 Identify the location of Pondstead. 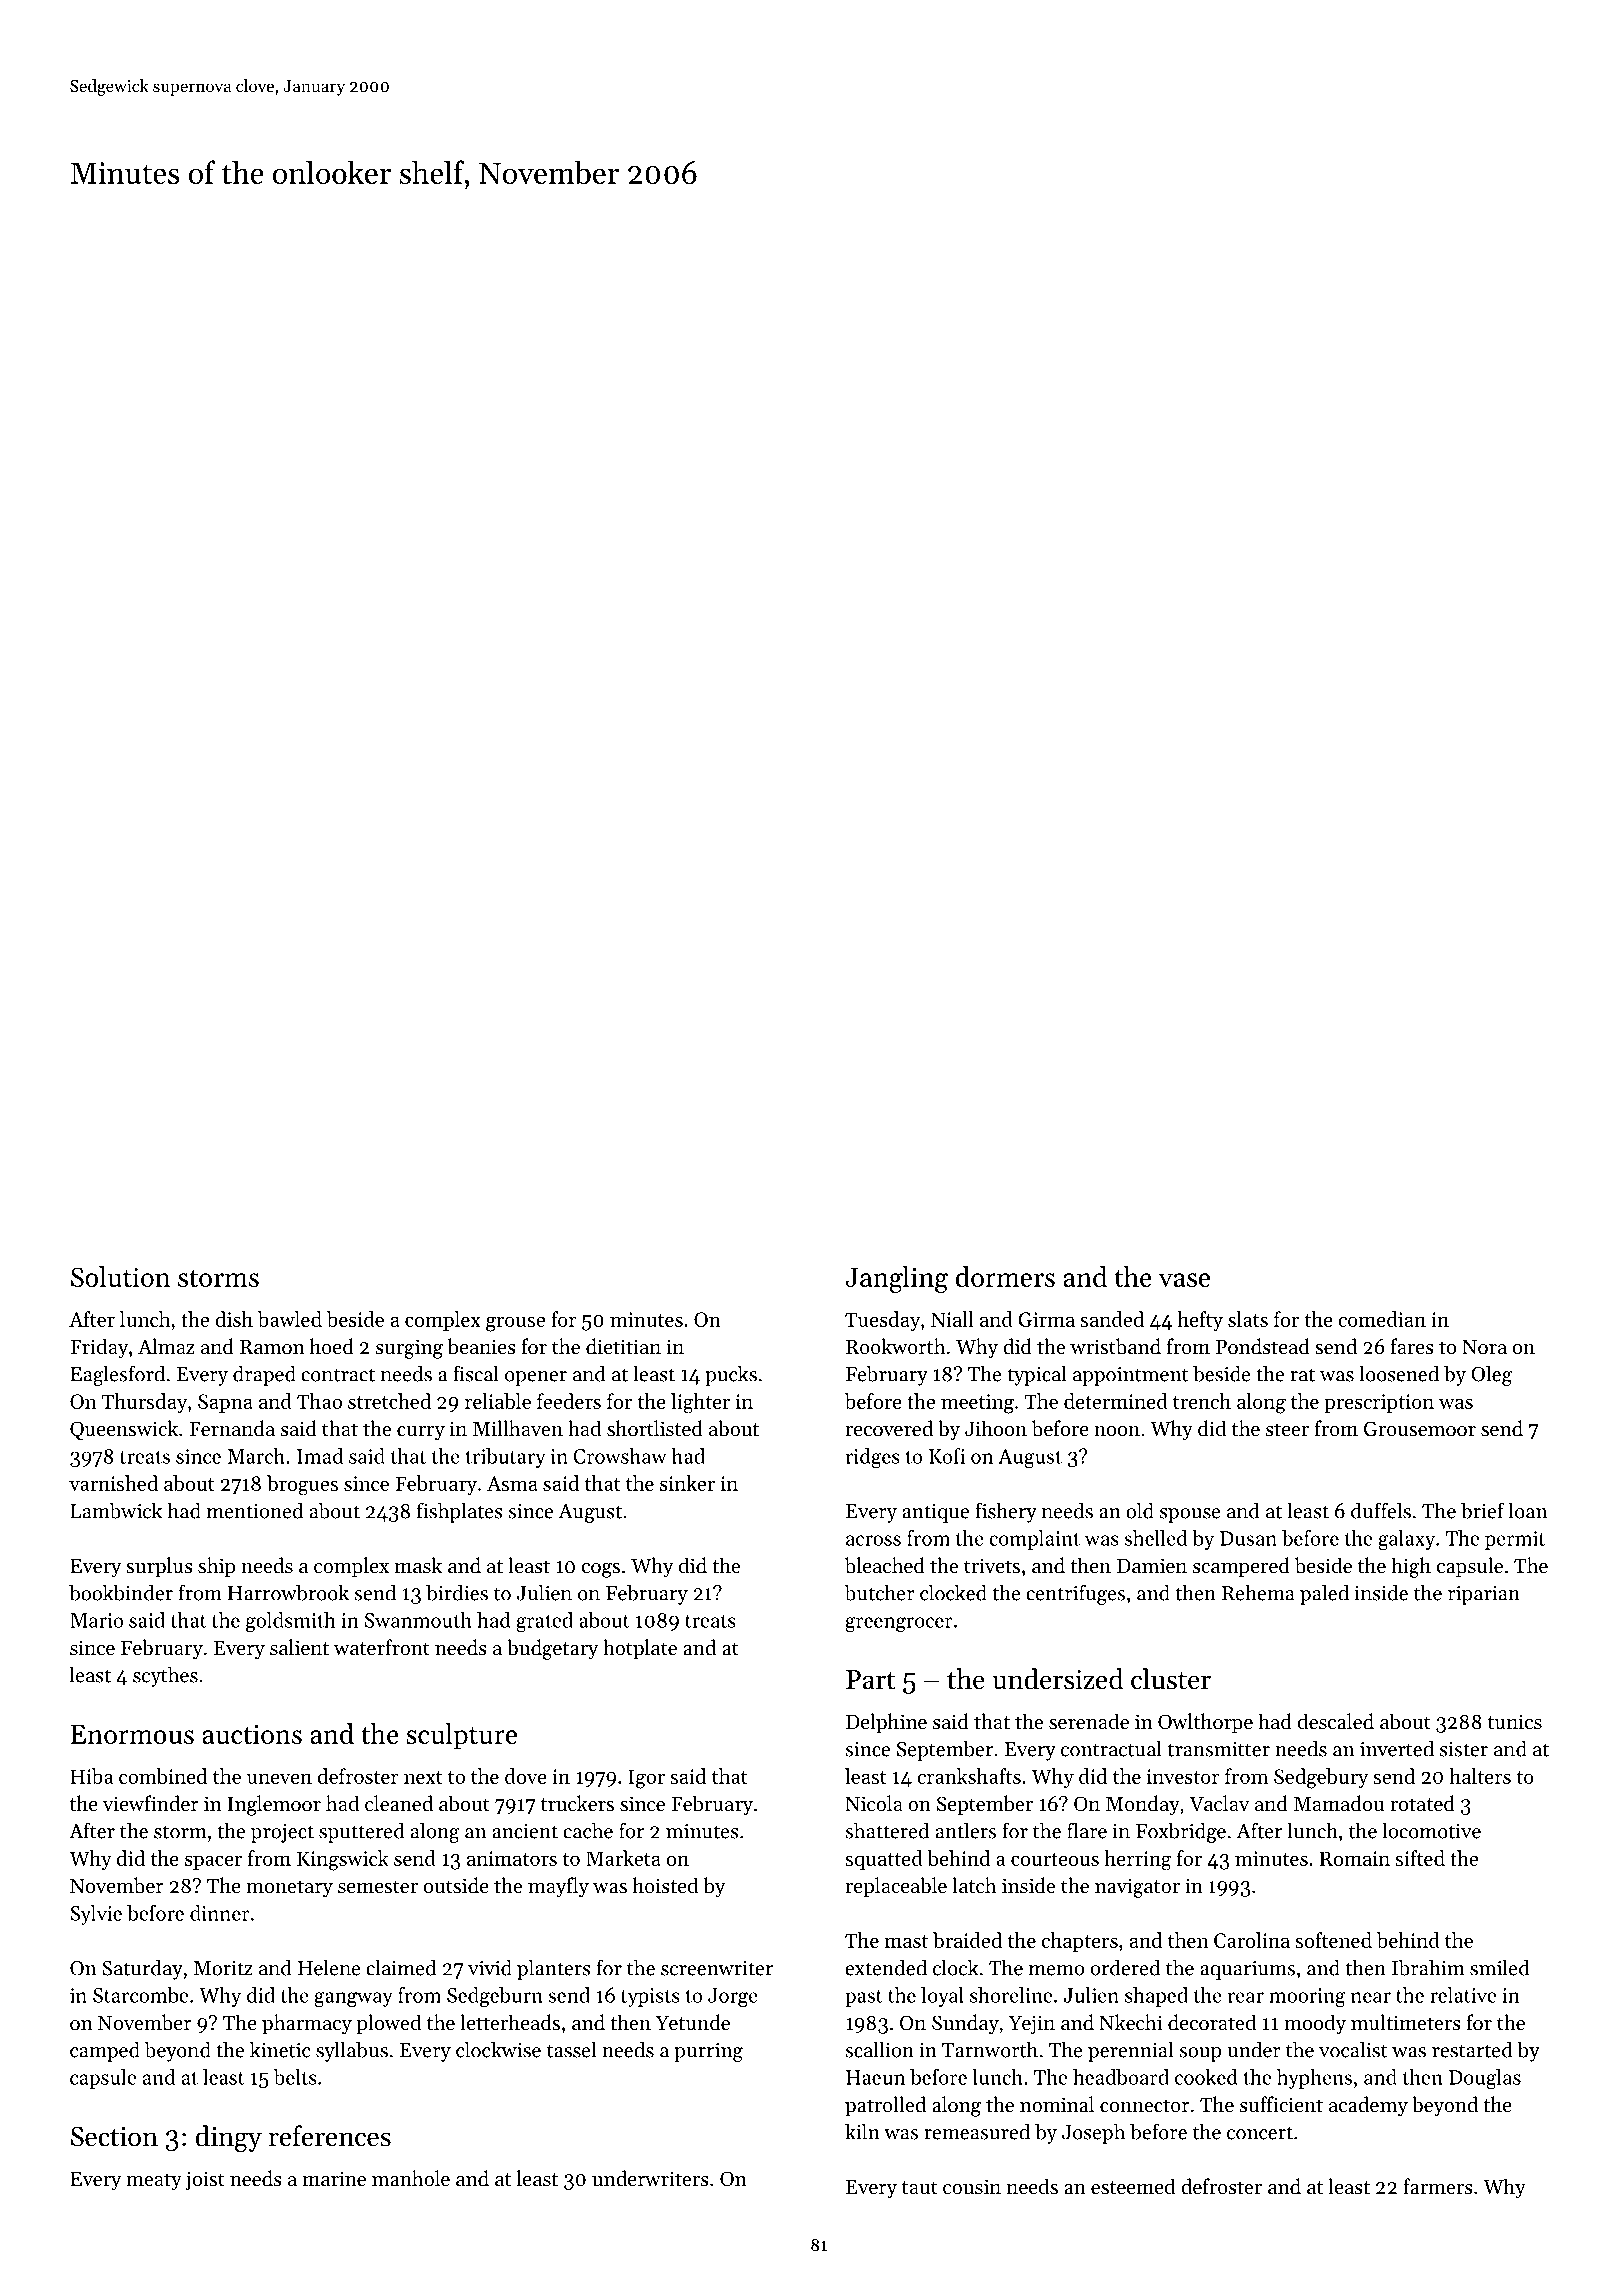
(1263, 1346).
